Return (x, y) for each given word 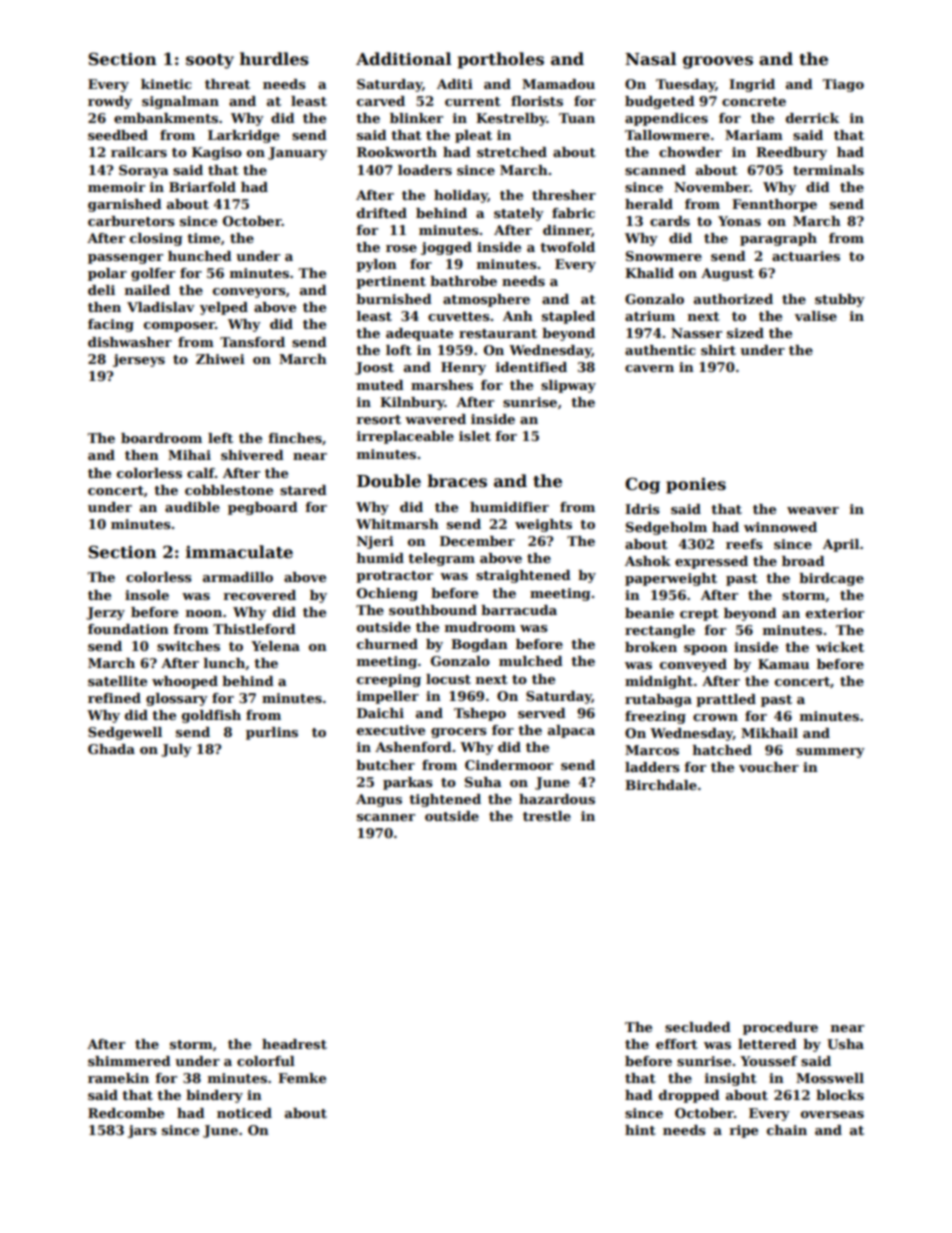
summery (830, 753)
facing (111, 325)
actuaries (806, 256)
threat (227, 84)
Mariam (754, 135)
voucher (769, 767)
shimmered (129, 1061)
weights (543, 525)
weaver (813, 510)
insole (147, 595)
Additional (403, 59)
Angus (379, 800)
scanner (386, 817)
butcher (385, 765)
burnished (394, 299)
